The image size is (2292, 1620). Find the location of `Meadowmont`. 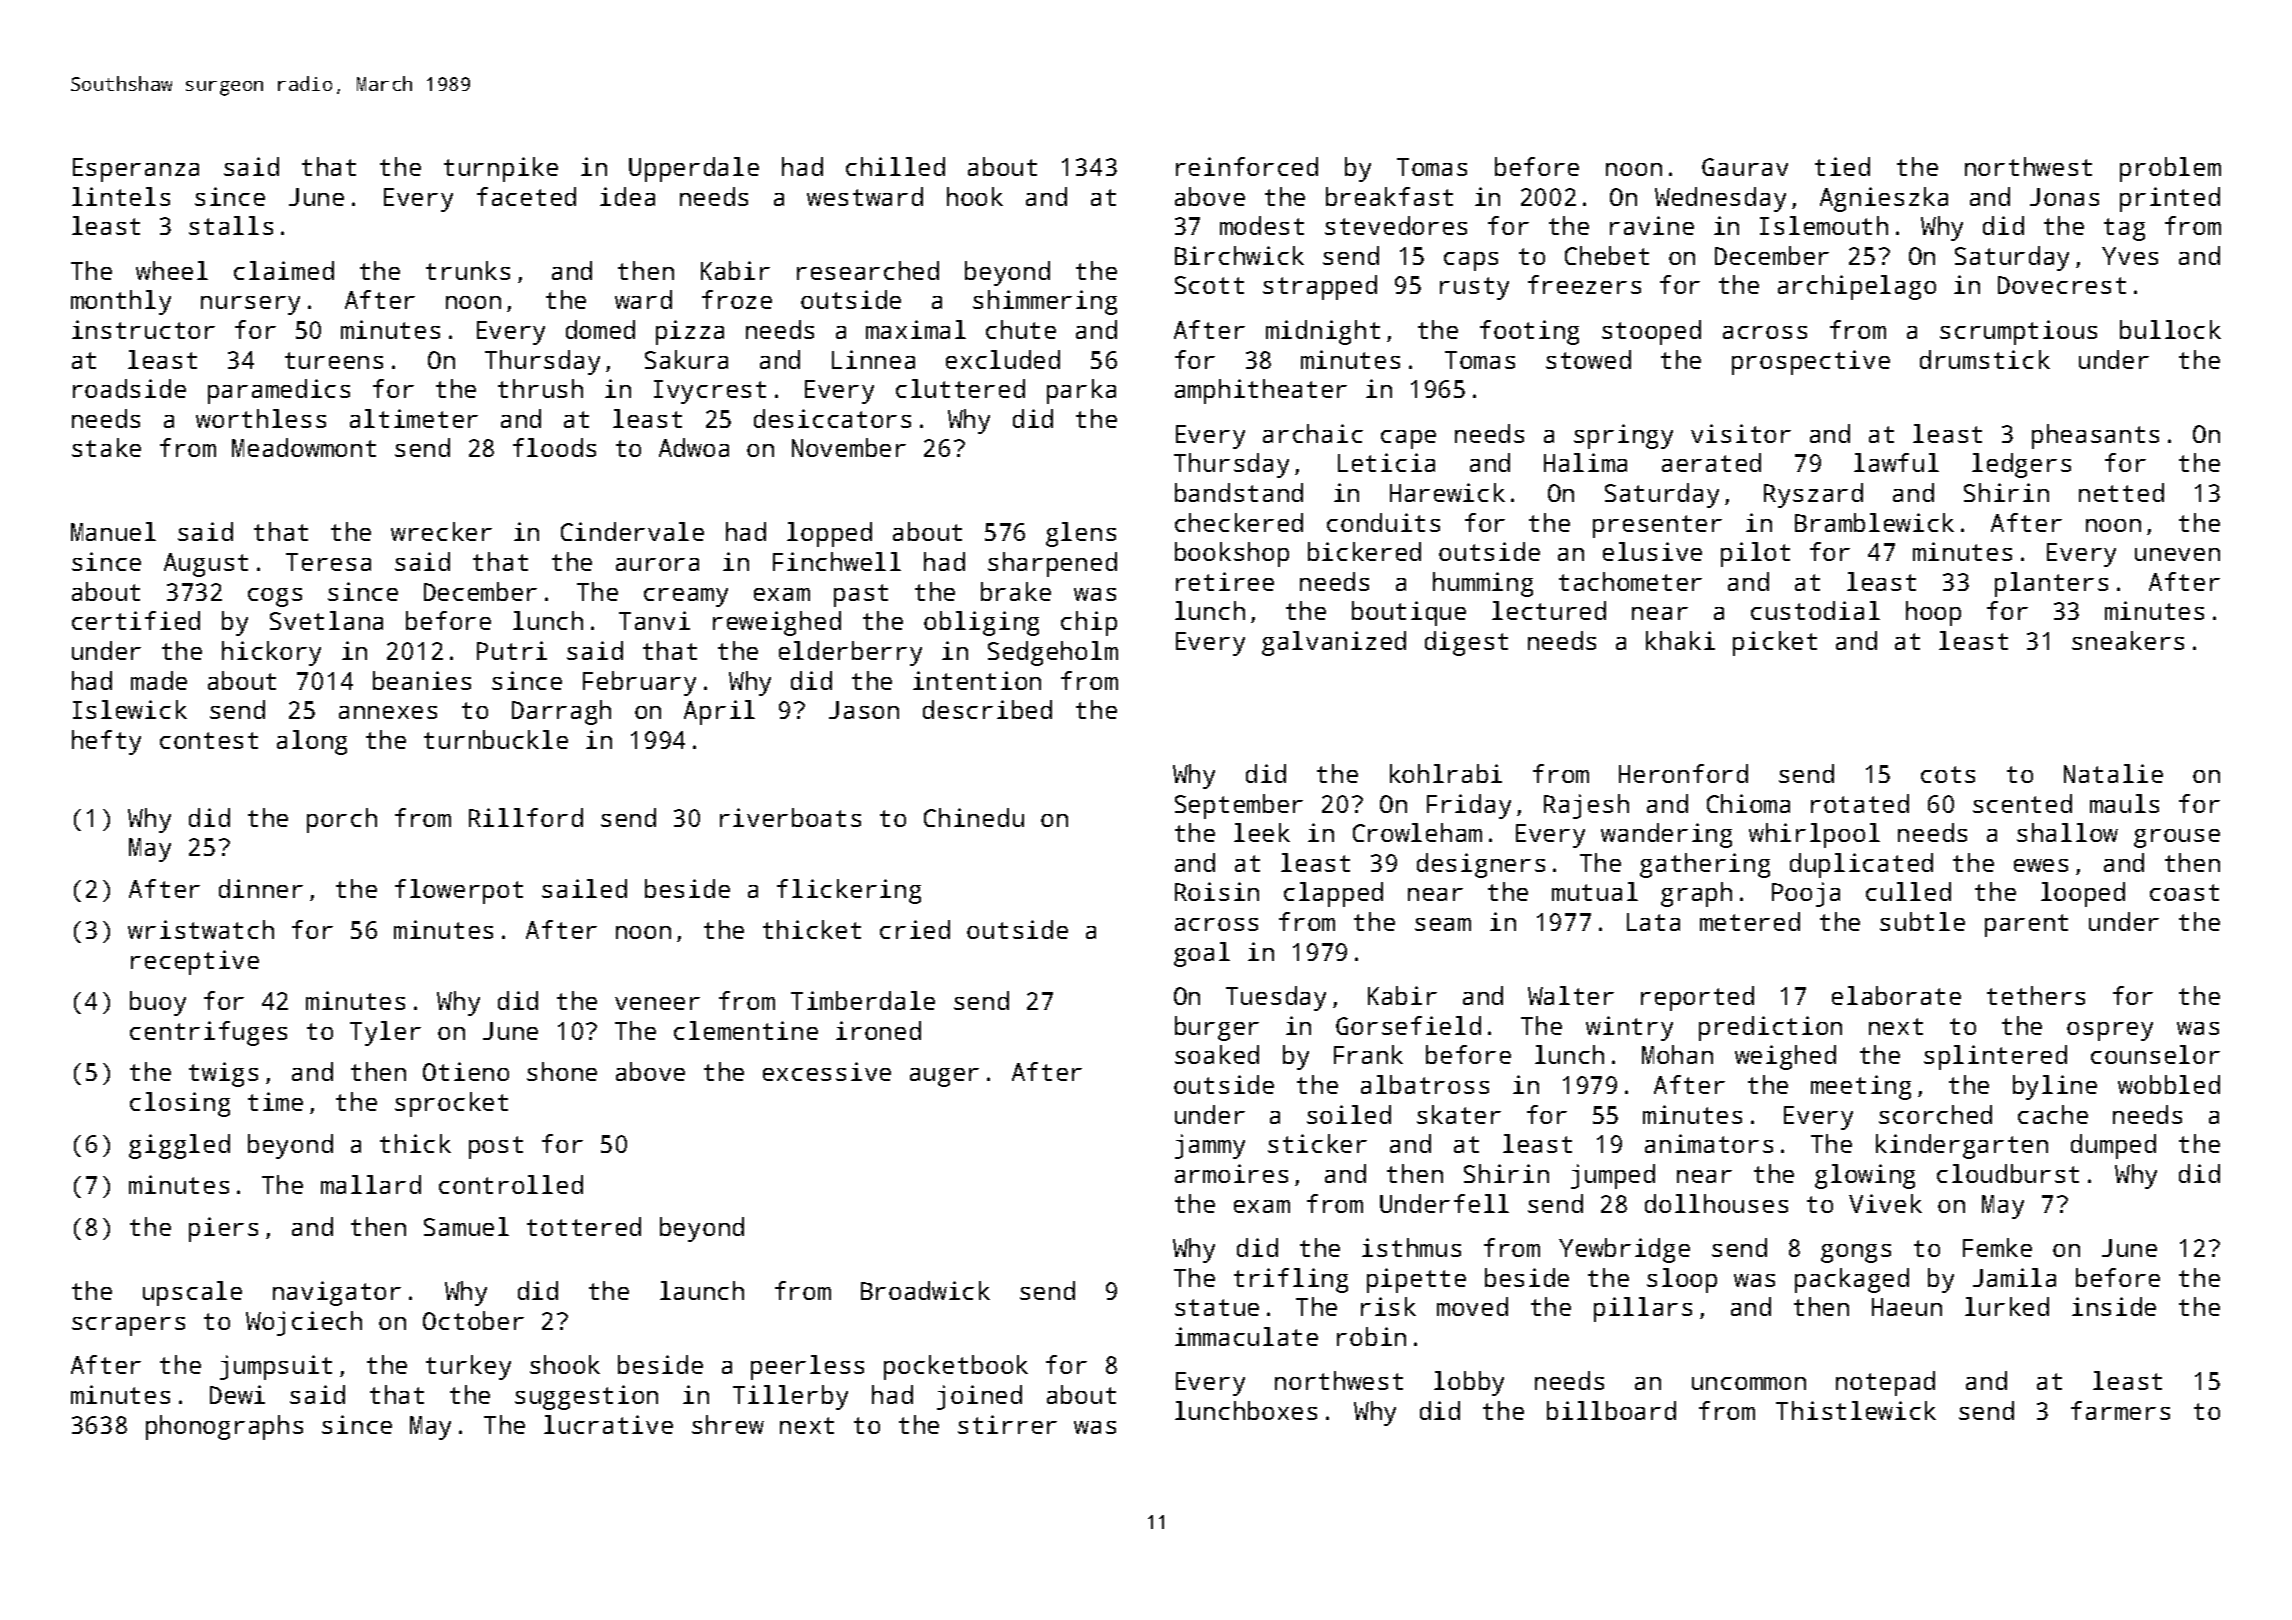

Meadowmont is located at coordinates (304, 447).
